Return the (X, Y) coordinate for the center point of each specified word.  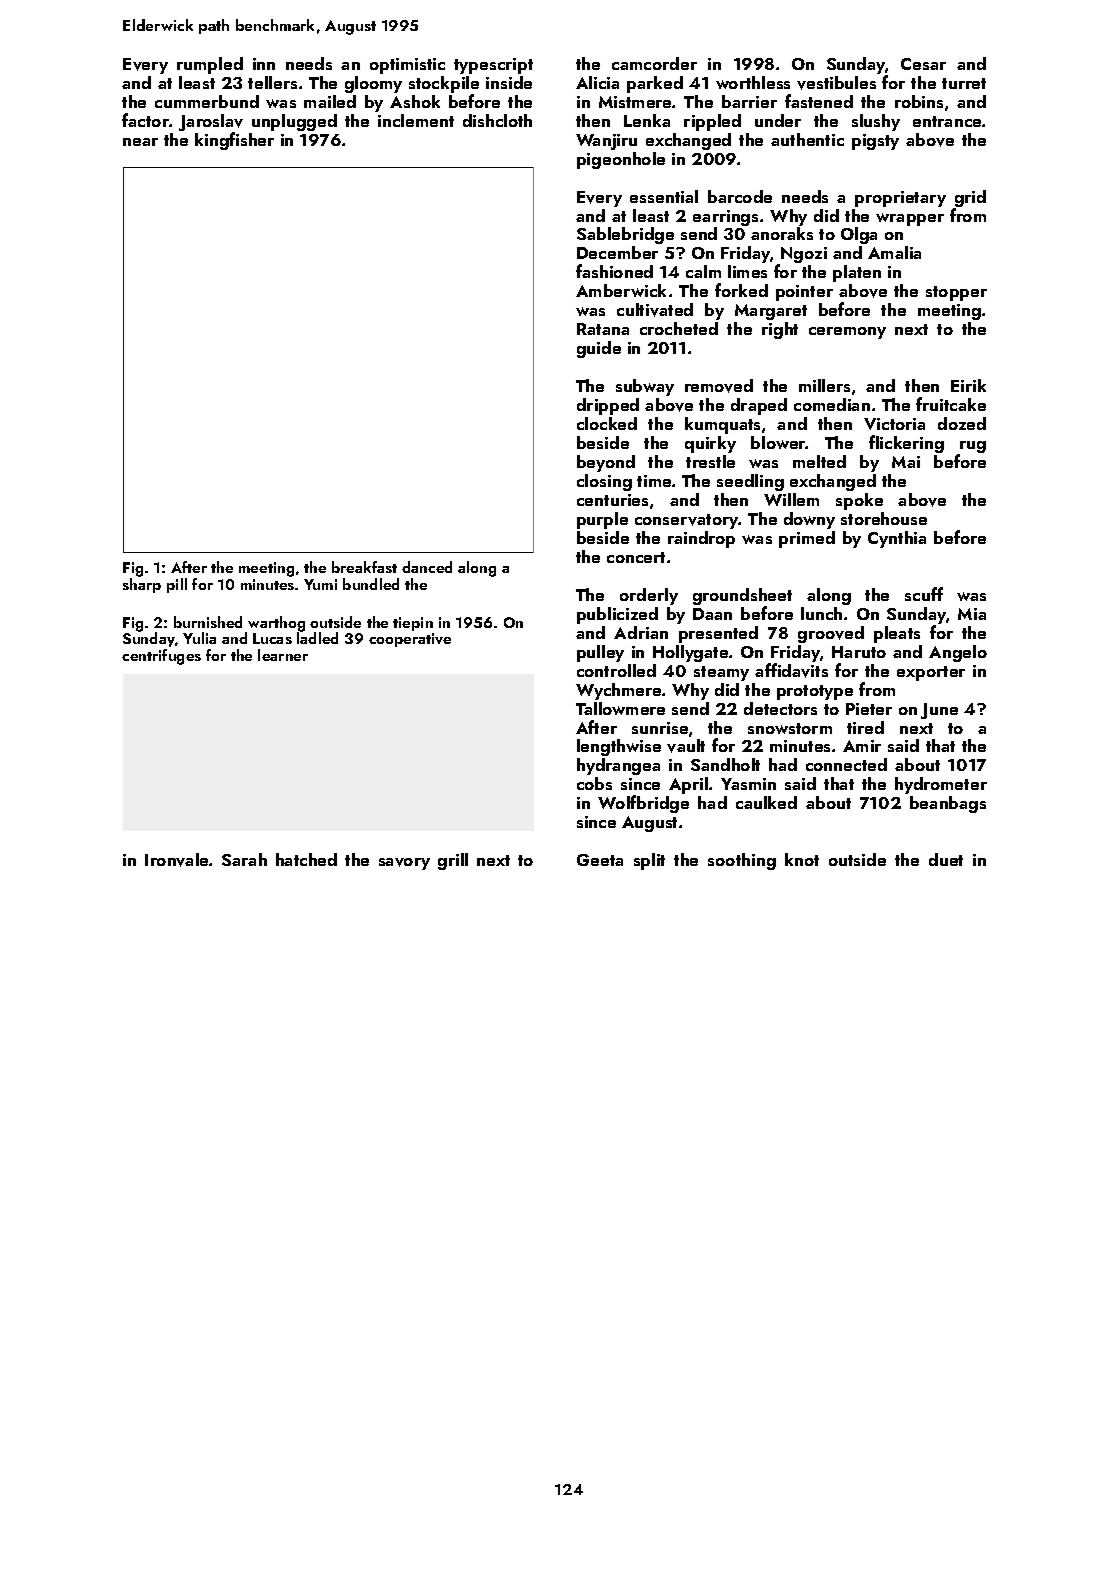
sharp (142, 585)
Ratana (603, 329)
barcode (740, 196)
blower (778, 442)
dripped (608, 406)
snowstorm (790, 728)
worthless (753, 82)
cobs (594, 783)
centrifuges (161, 657)
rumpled (210, 65)
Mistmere (636, 102)
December (617, 252)
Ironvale (177, 860)
